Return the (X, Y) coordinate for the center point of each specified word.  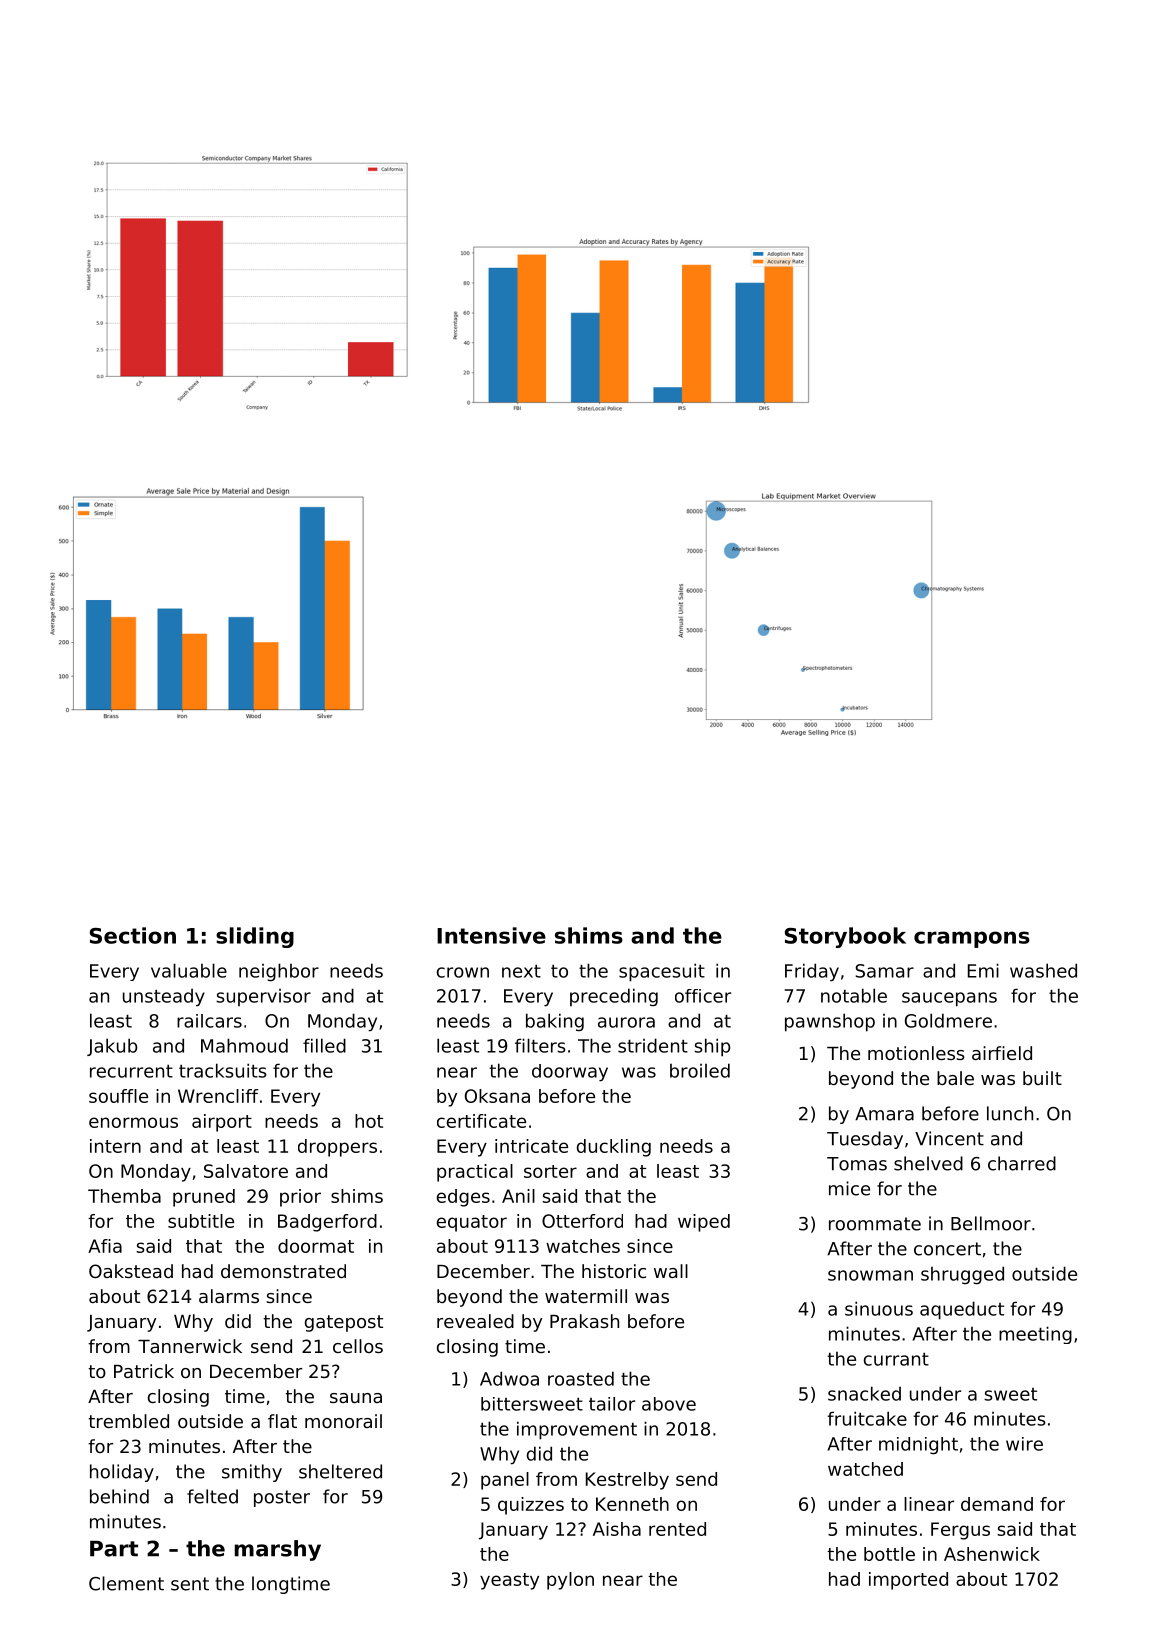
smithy (252, 1473)
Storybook (845, 937)
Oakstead (131, 1271)
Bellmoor (991, 1223)
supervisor (263, 997)
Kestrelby (627, 1481)
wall (671, 1271)
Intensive (491, 935)
